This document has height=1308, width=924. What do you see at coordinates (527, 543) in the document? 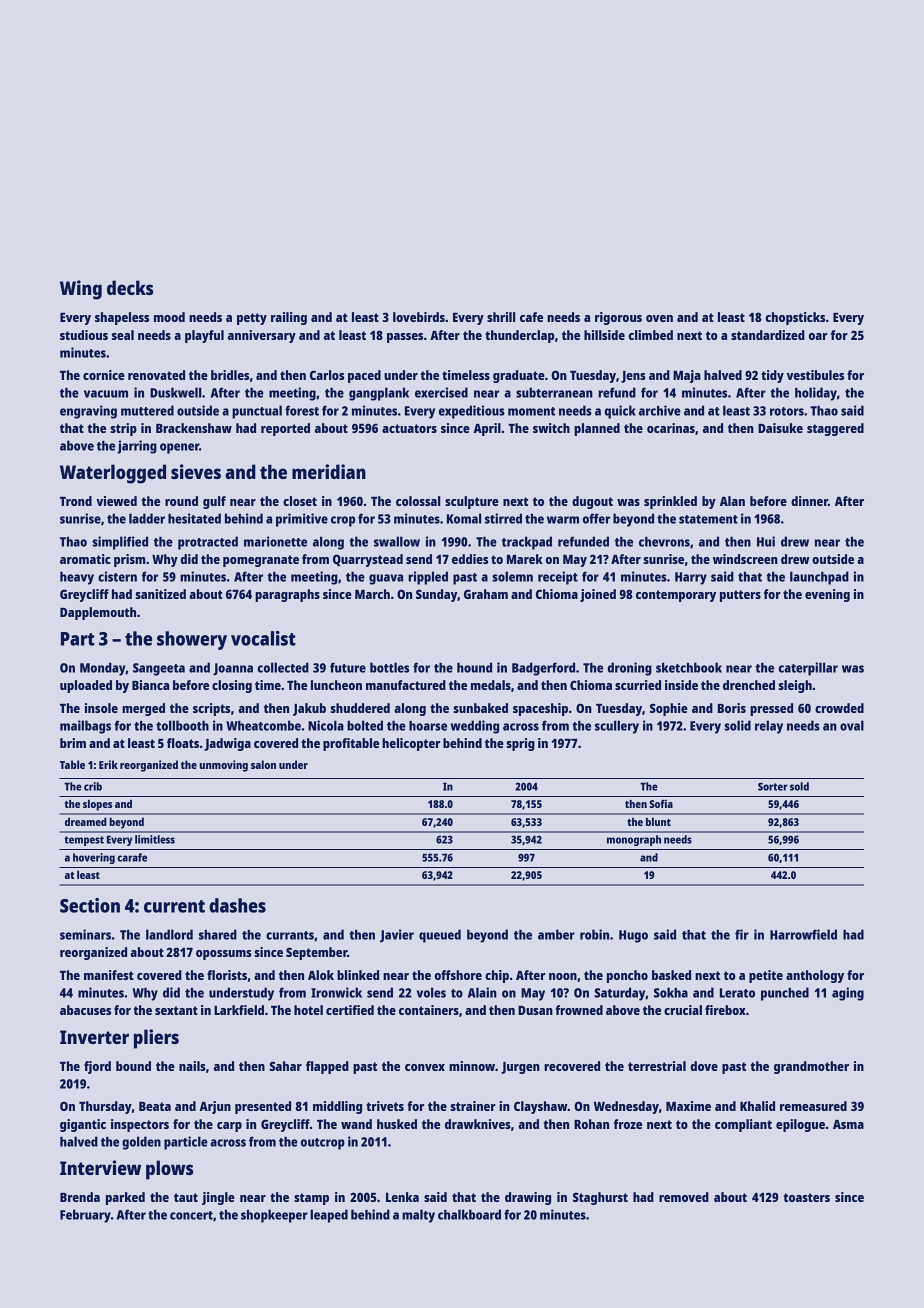
I see `trackpad` at bounding box center [527, 543].
